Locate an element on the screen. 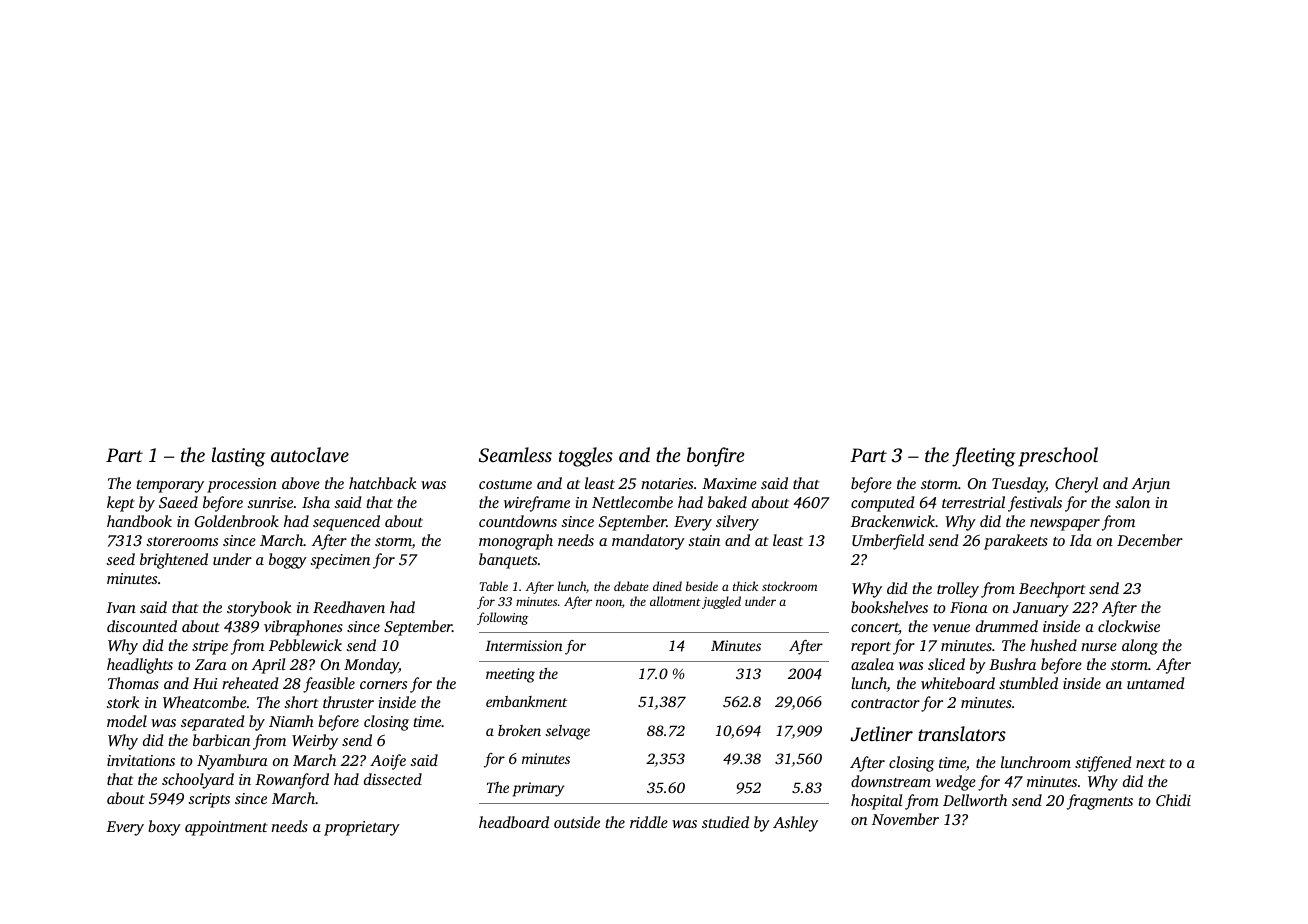 The height and width of the screenshot is (924, 1308). storybook is located at coordinates (259, 609).
